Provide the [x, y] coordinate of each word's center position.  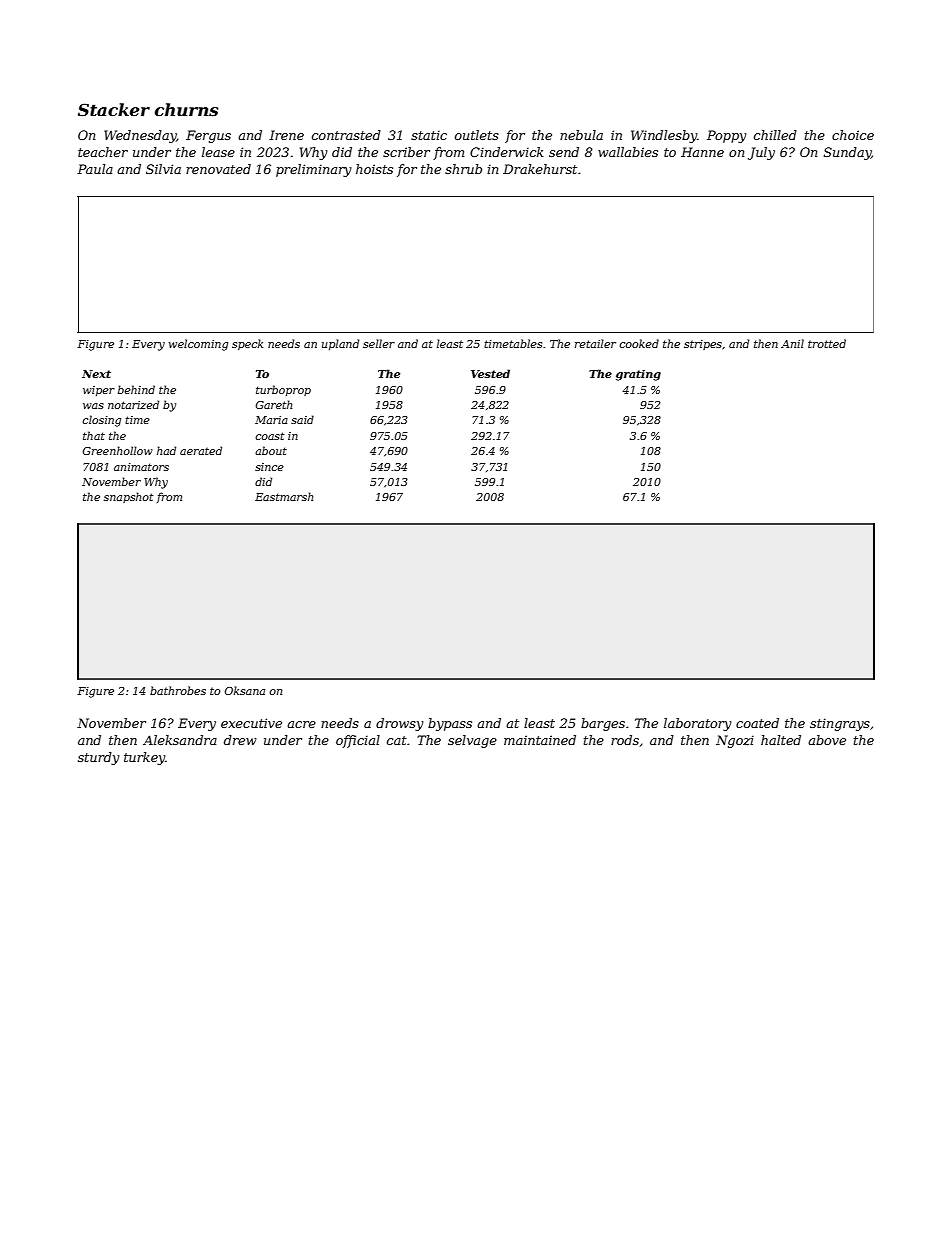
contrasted [346, 135]
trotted [827, 343]
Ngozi [735, 741]
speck [247, 344]
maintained [540, 740]
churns [187, 109]
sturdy [99, 758]
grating [638, 375]
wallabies [628, 152]
